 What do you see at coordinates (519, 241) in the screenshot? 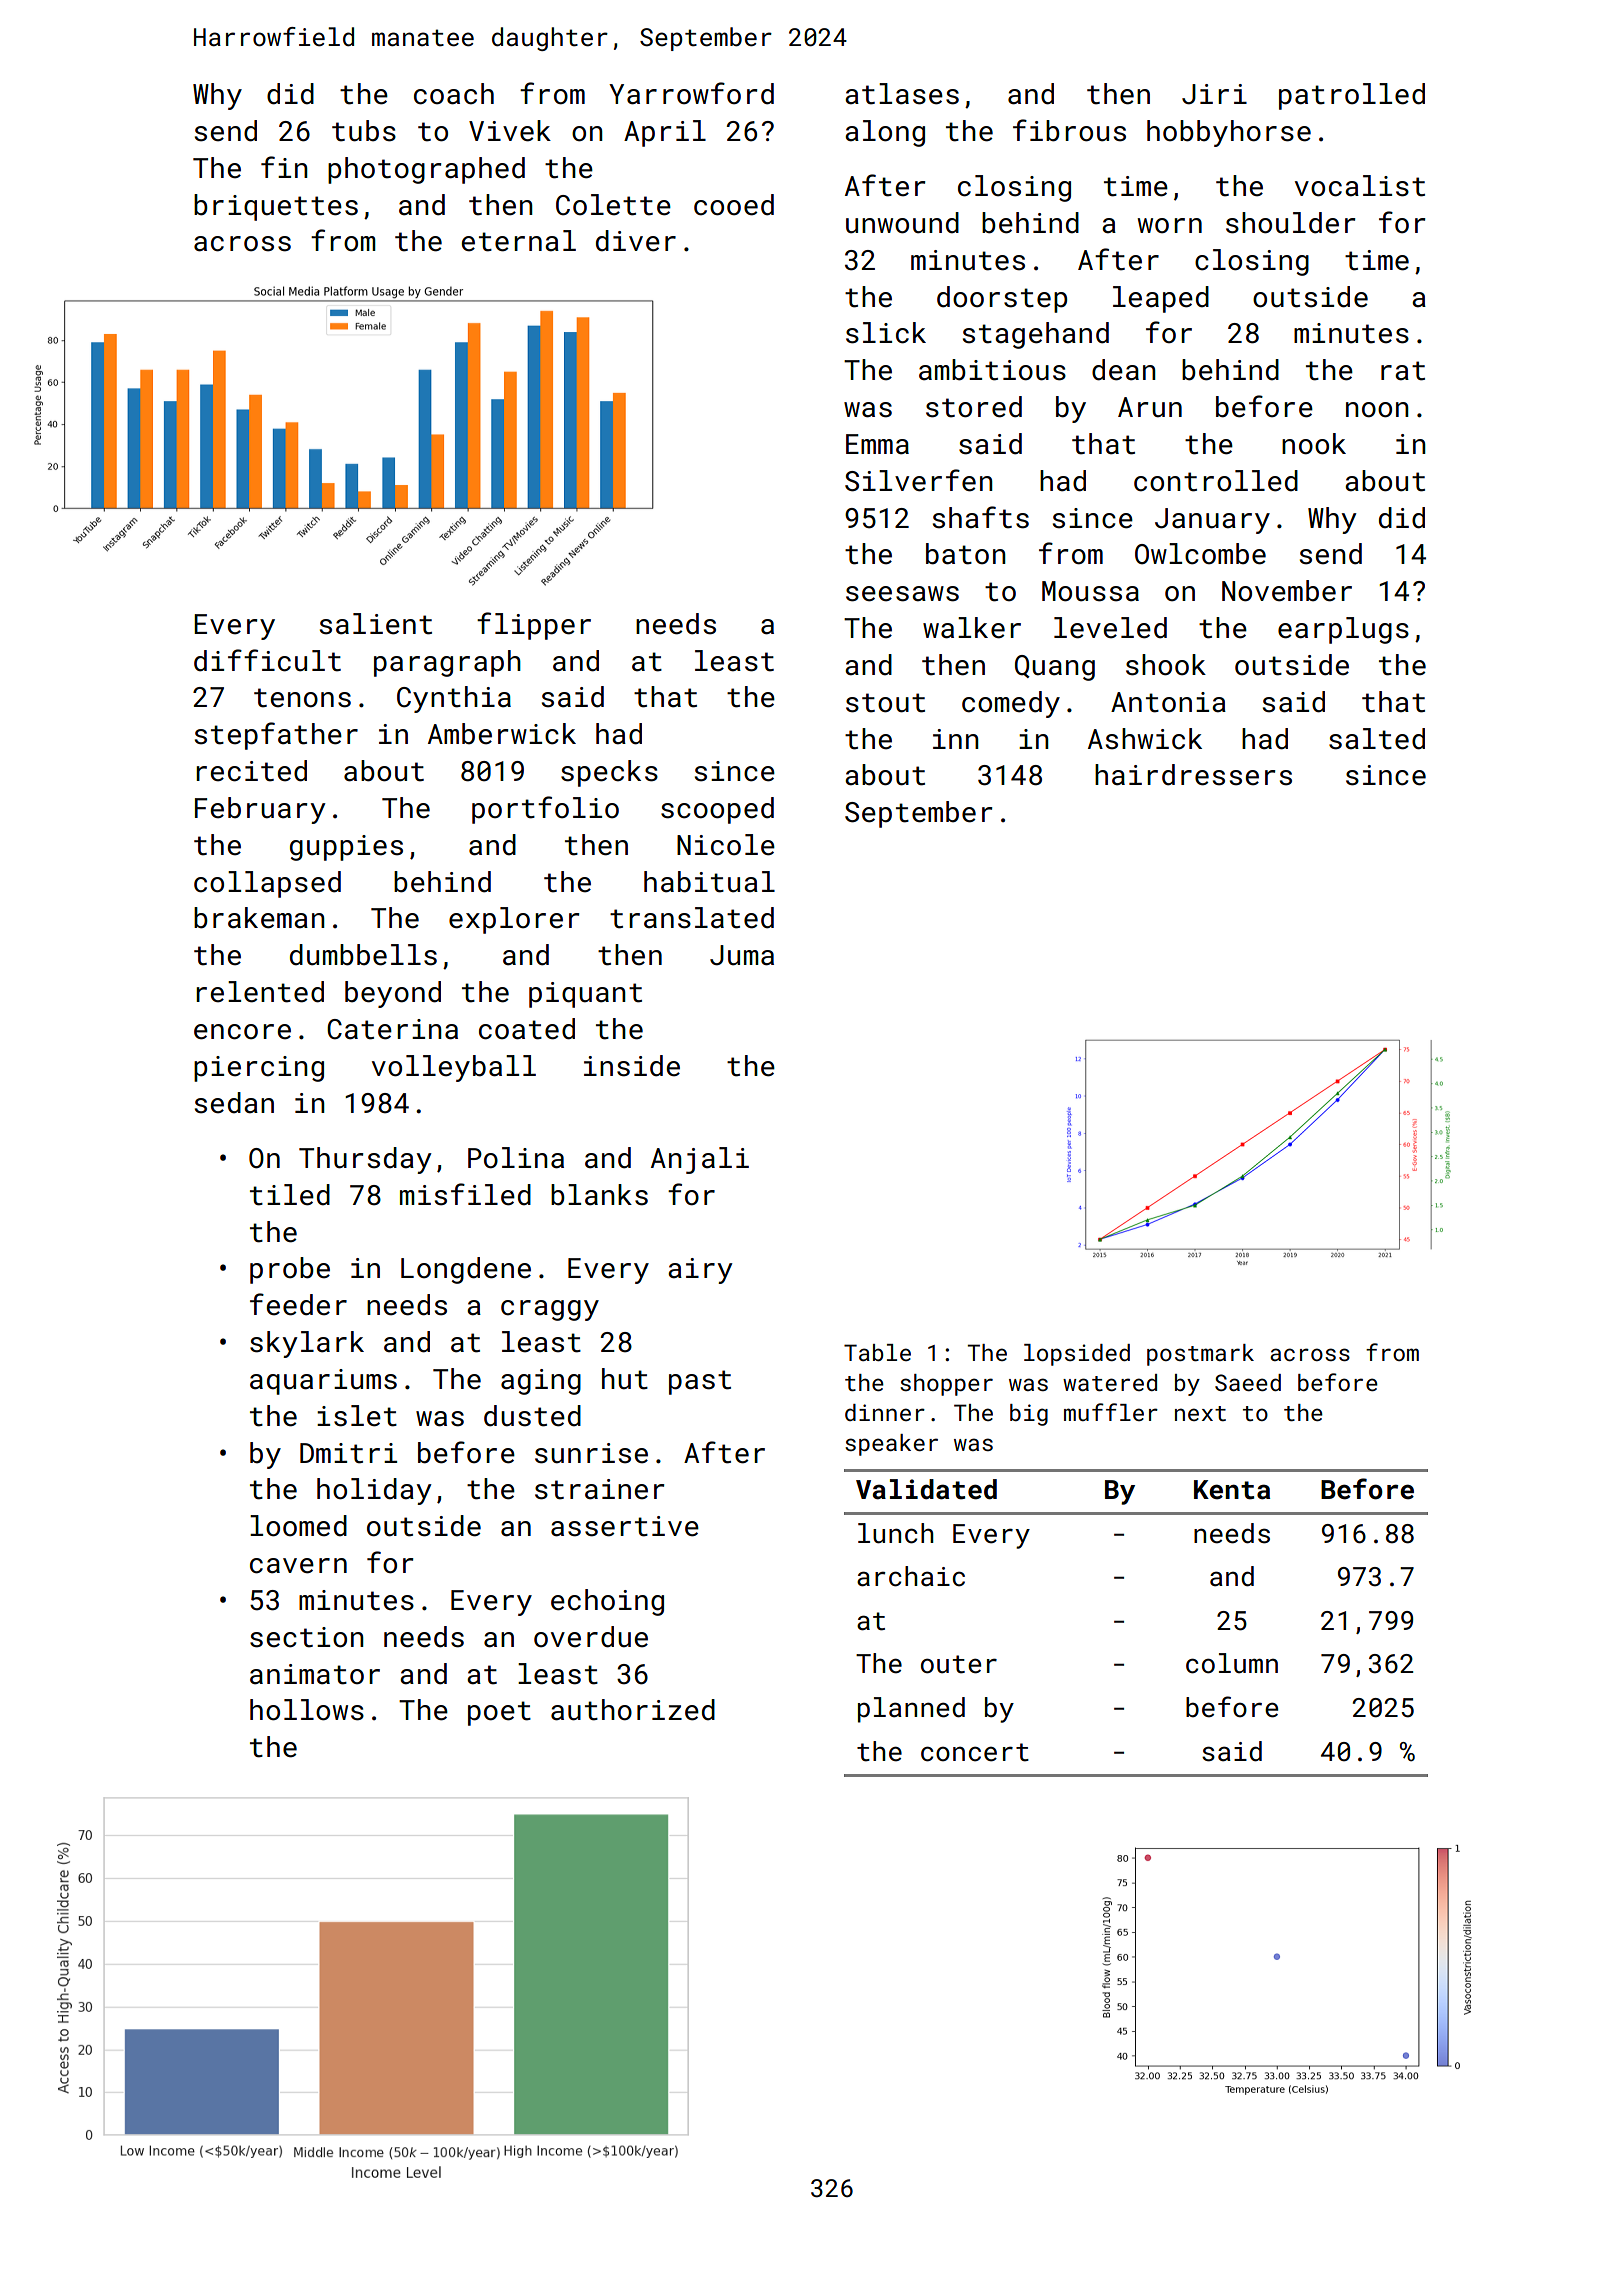
I see `eternal` at bounding box center [519, 241].
